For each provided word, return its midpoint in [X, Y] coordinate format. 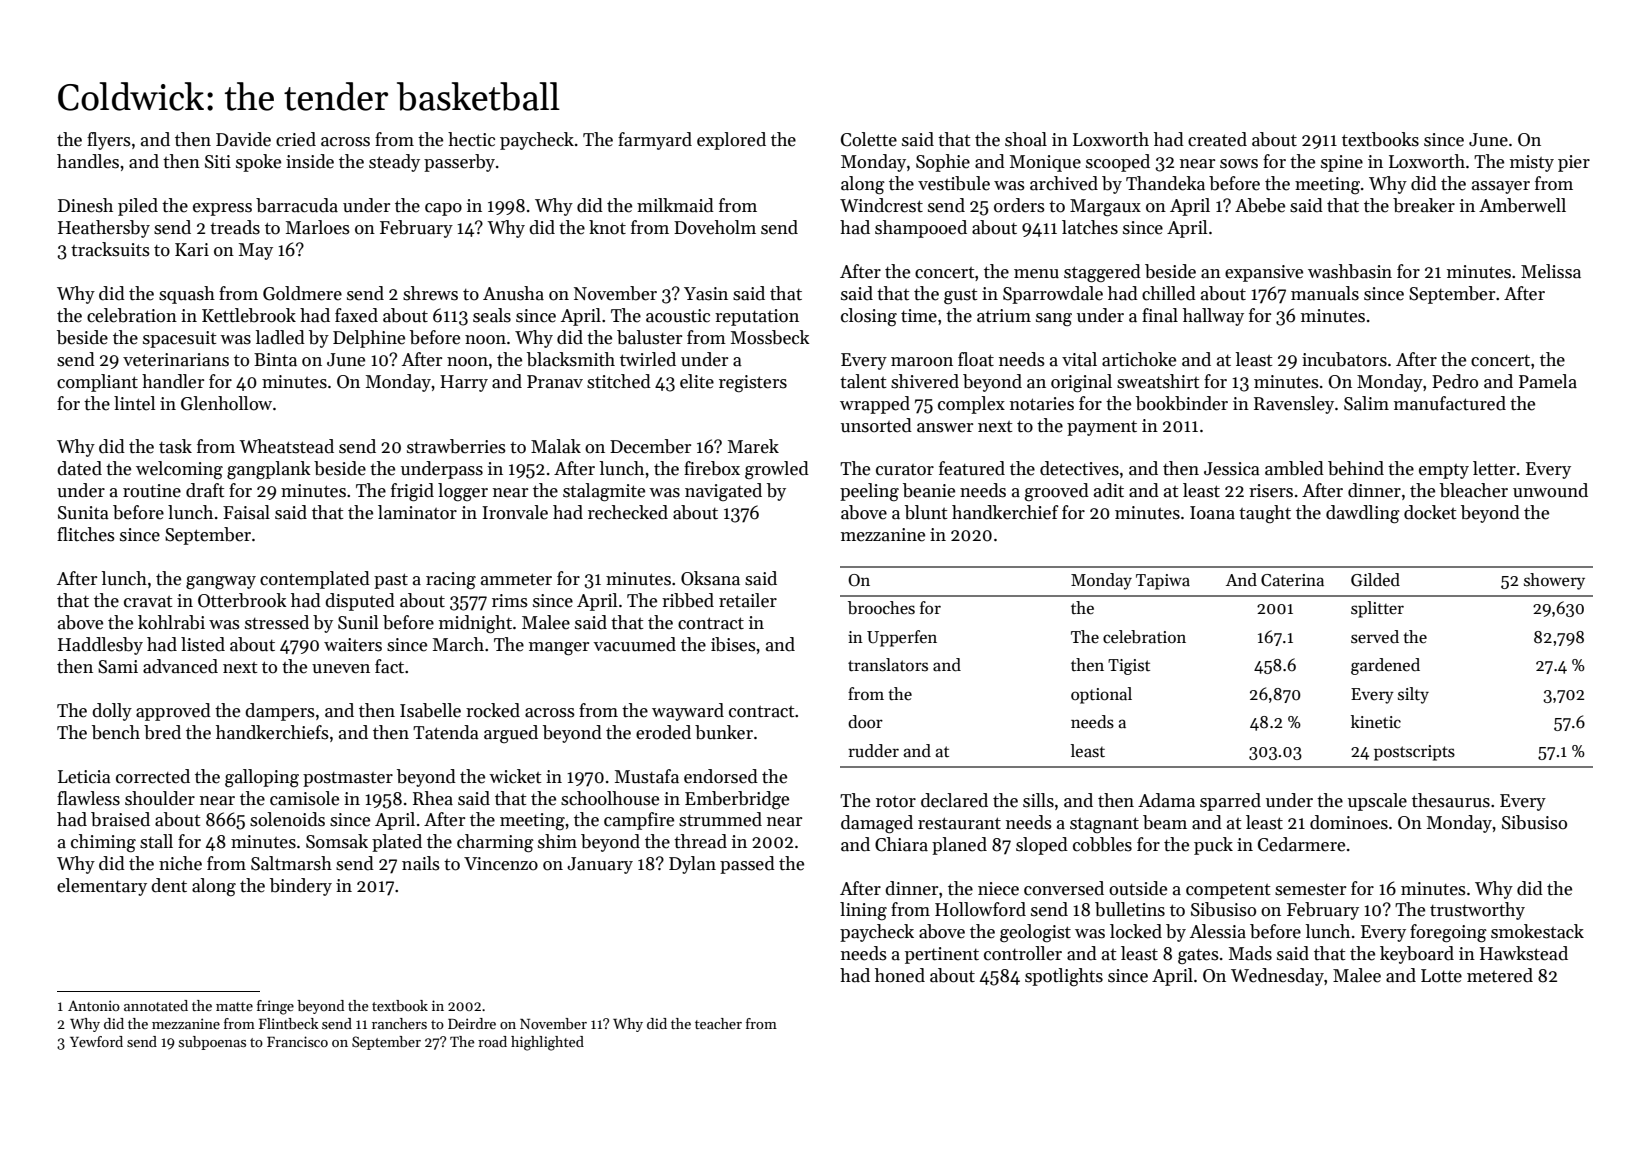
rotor [896, 802]
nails [421, 863]
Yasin [706, 294]
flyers [109, 141]
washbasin [1350, 271]
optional [1101, 695]
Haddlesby [100, 646]
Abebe [1260, 205]
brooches [881, 608]
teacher [718, 1023]
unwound [1550, 490]
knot [607, 227]
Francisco [297, 1041]
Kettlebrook [249, 315]
